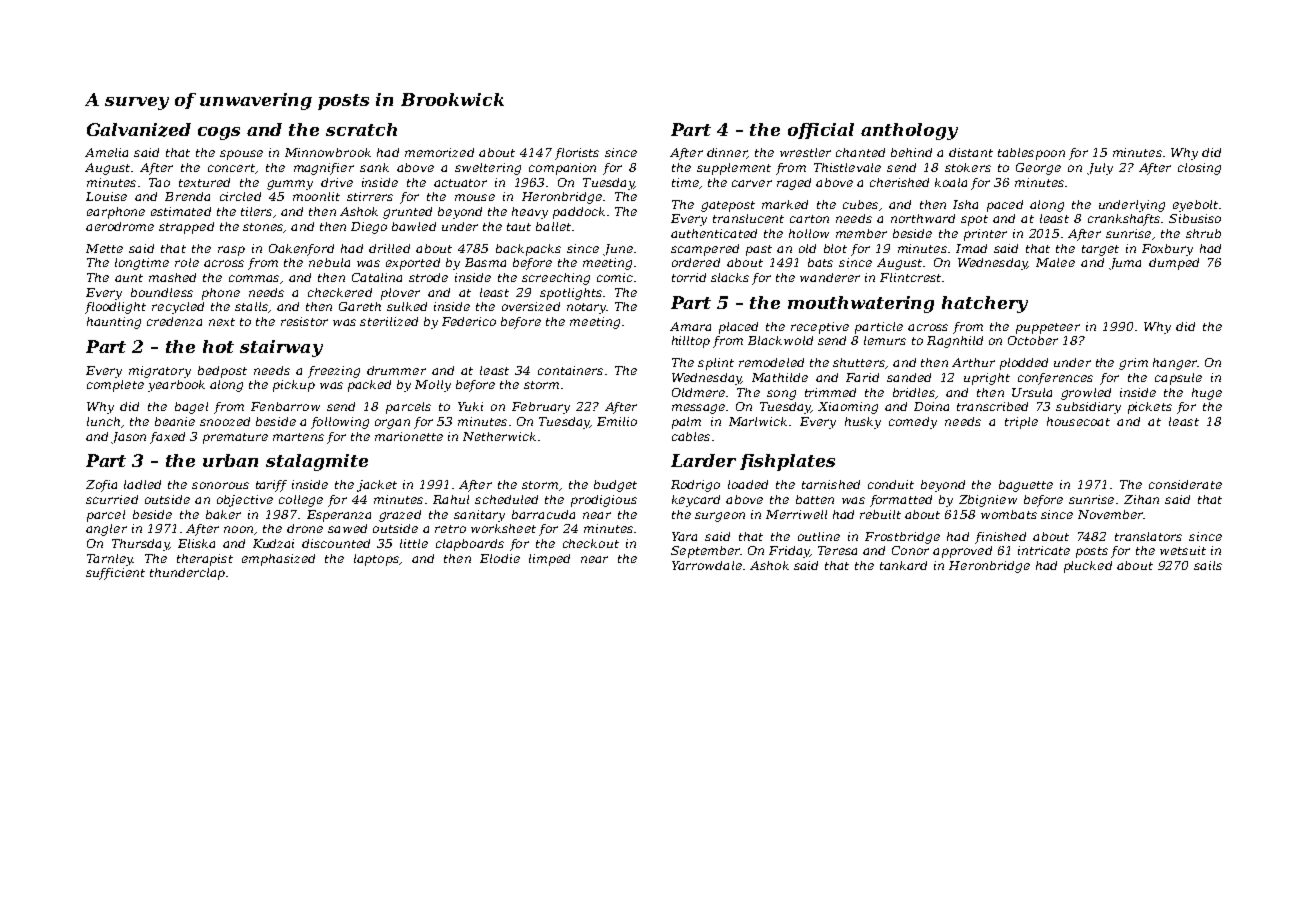  What do you see at coordinates (985, 304) in the screenshot?
I see `hatchery` at bounding box center [985, 304].
